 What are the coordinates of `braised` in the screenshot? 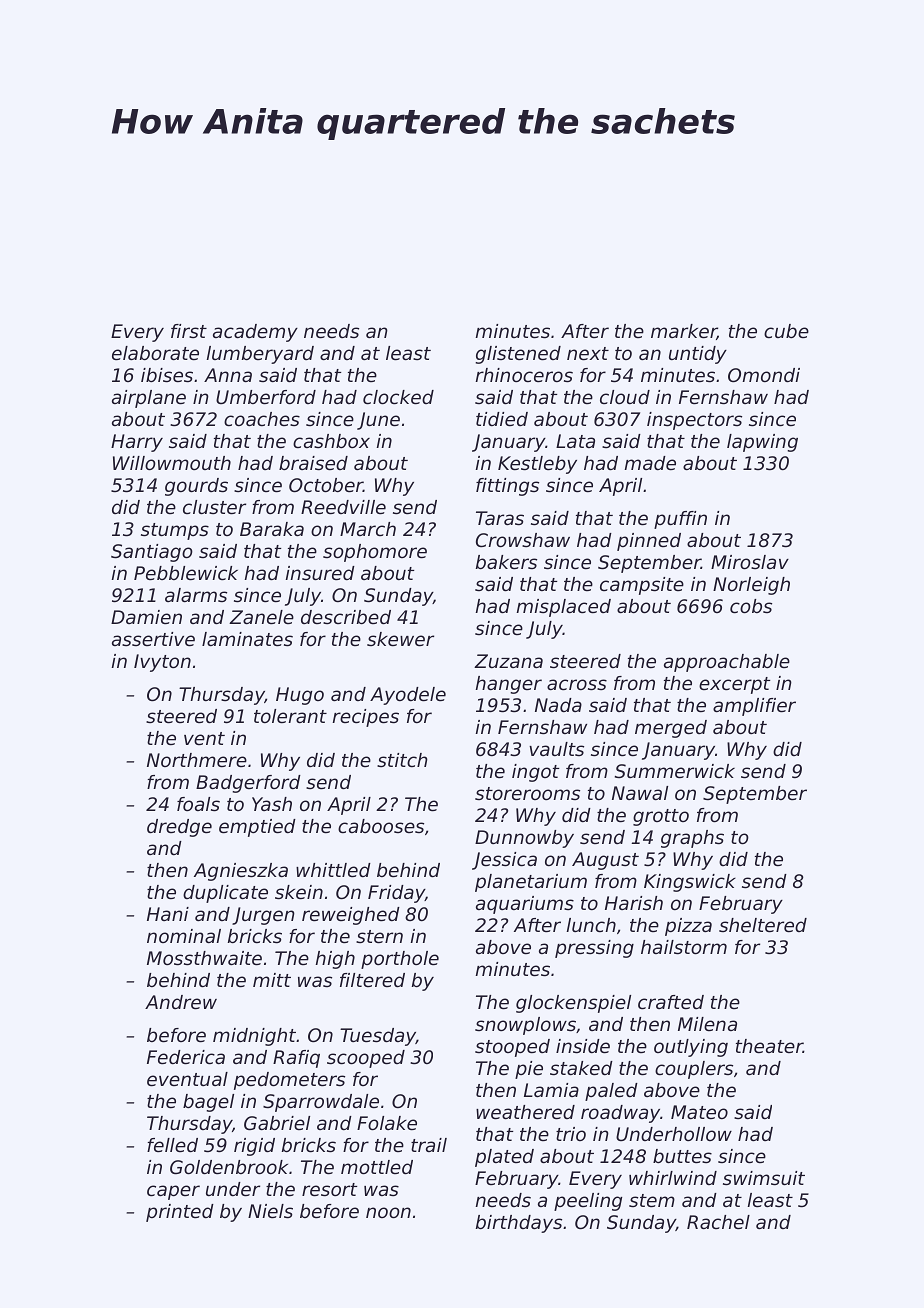 It's located at (313, 463).
